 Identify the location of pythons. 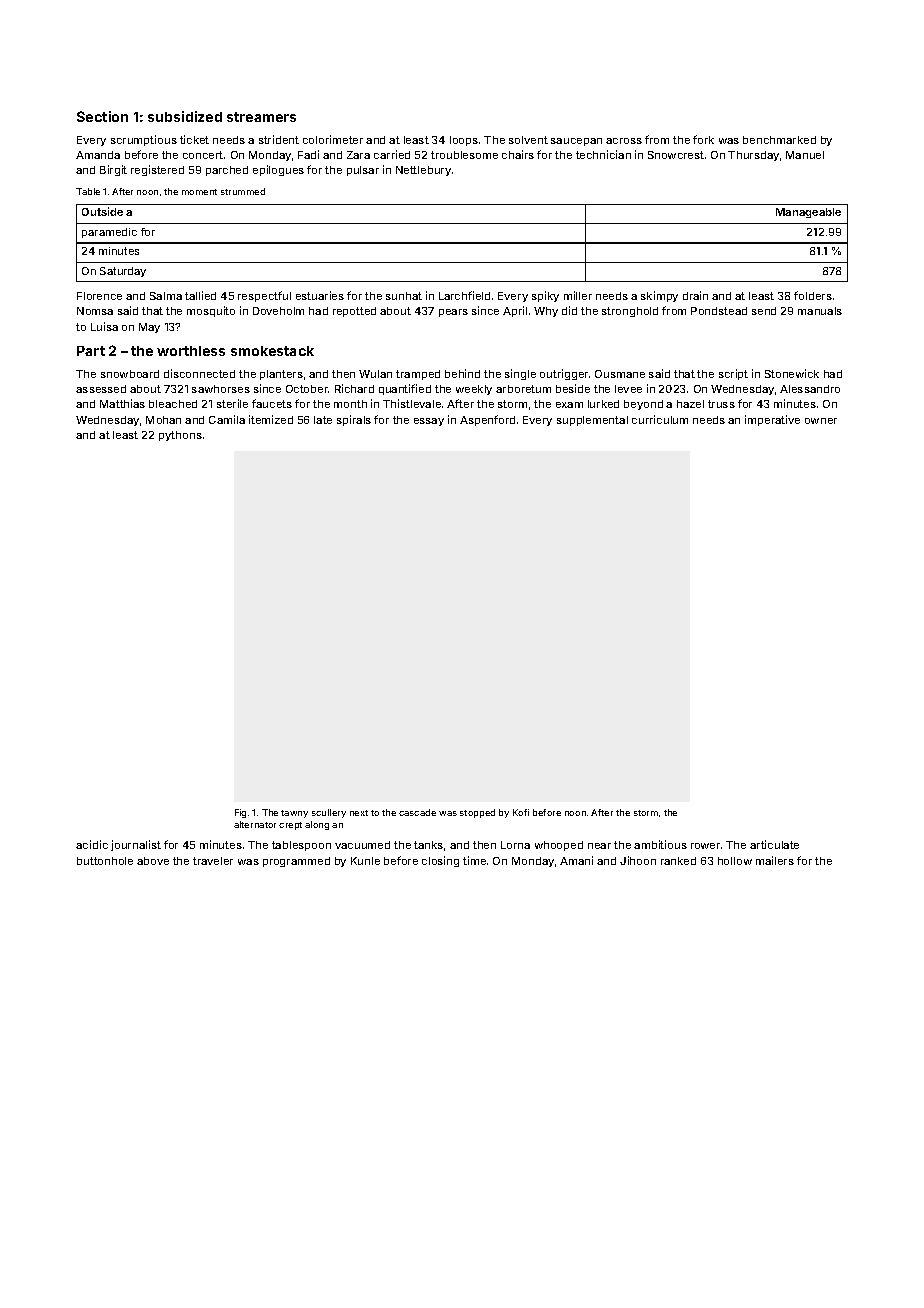
(180, 436).
